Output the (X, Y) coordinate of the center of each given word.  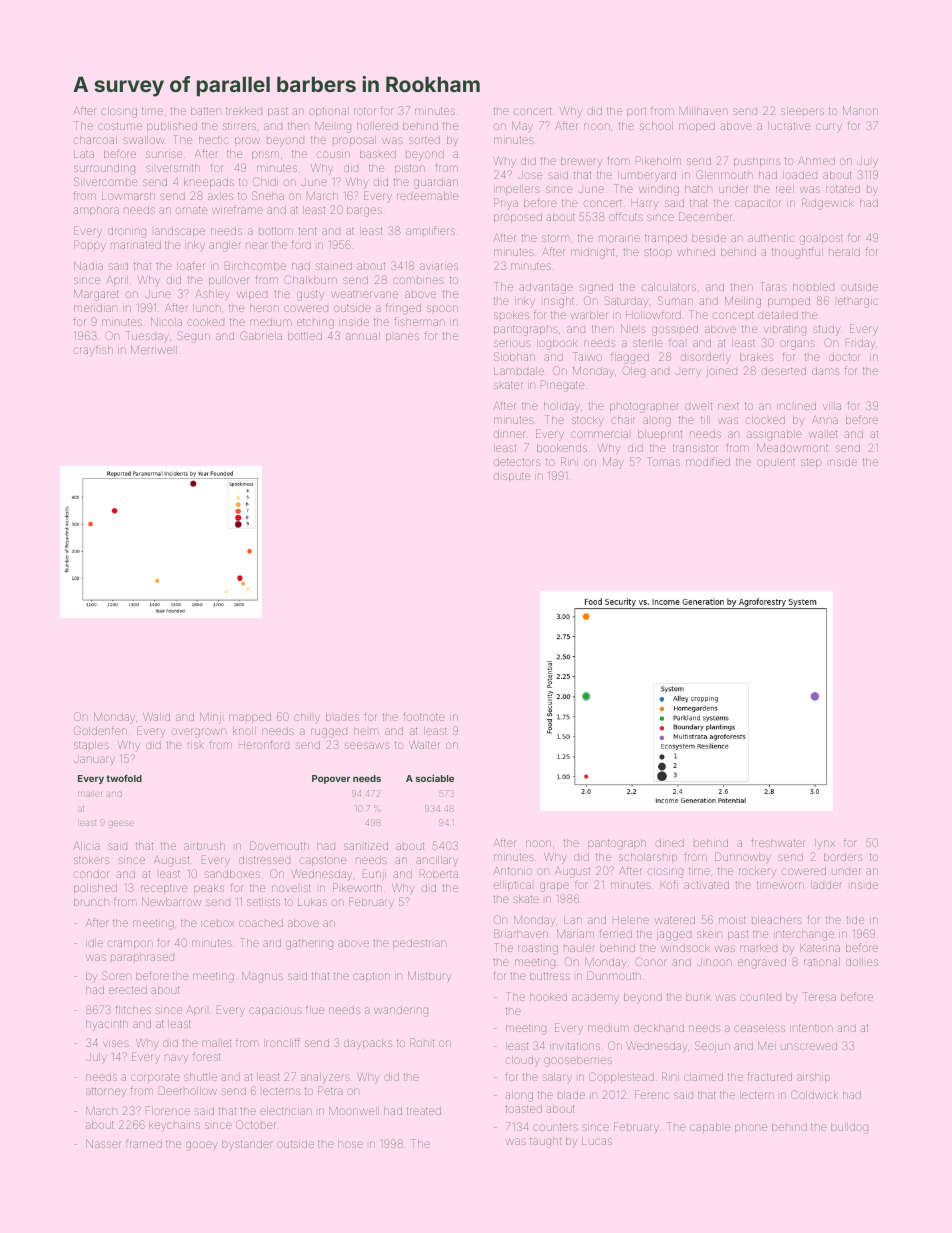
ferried (615, 933)
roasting (538, 950)
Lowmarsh (128, 196)
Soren (116, 975)
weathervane (364, 294)
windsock (685, 948)
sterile (648, 343)
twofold (124, 778)
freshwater (777, 842)
